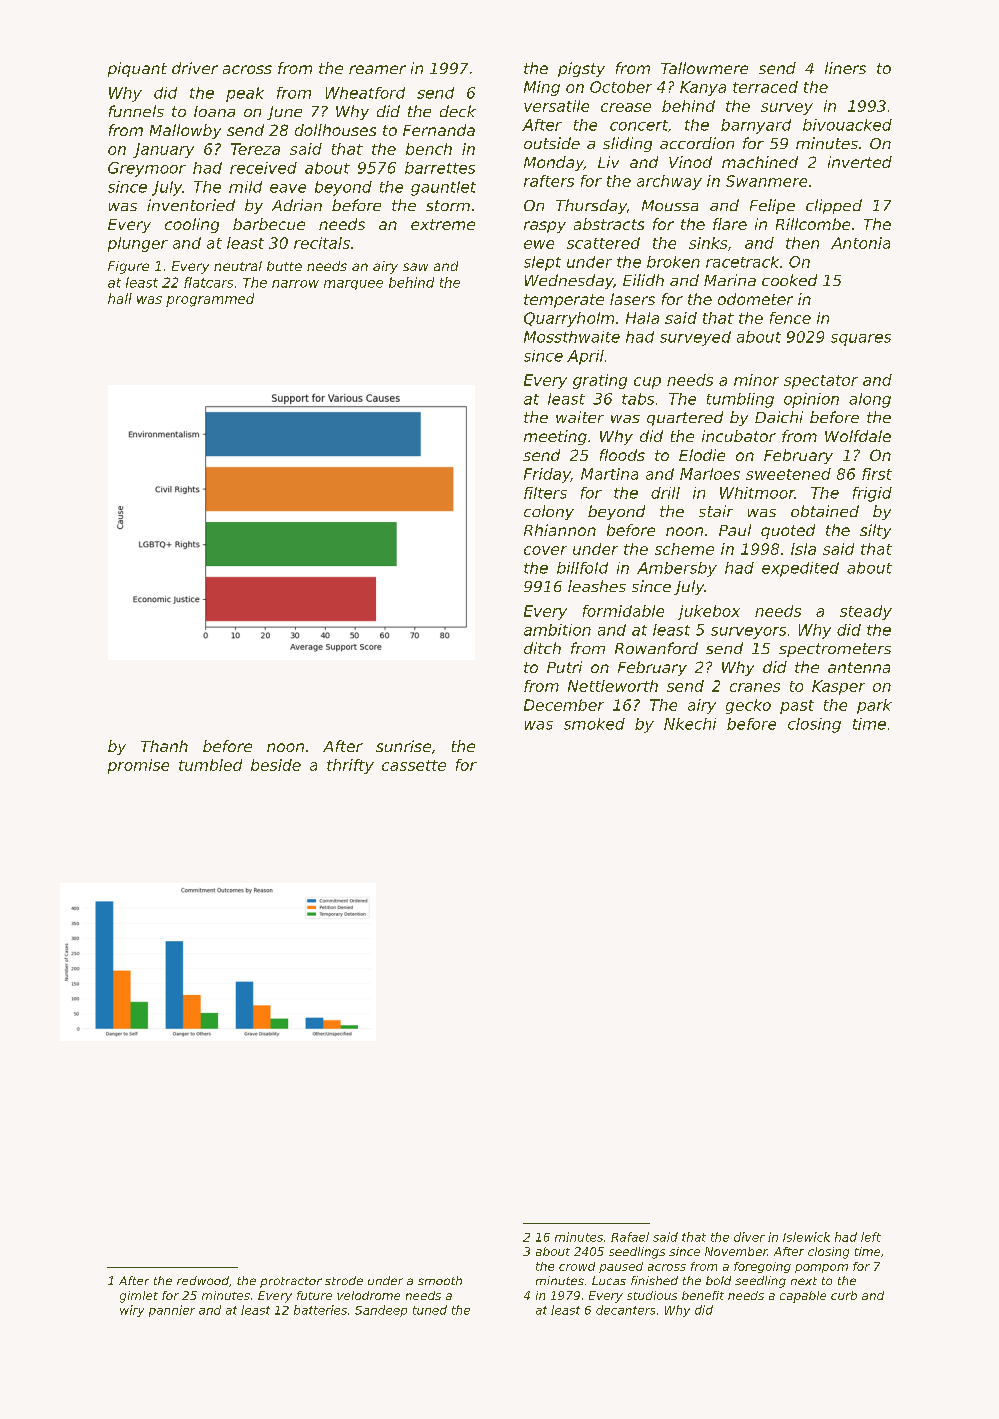  Describe the element at coordinates (147, 169) in the page. I see `Greymoor` at that location.
